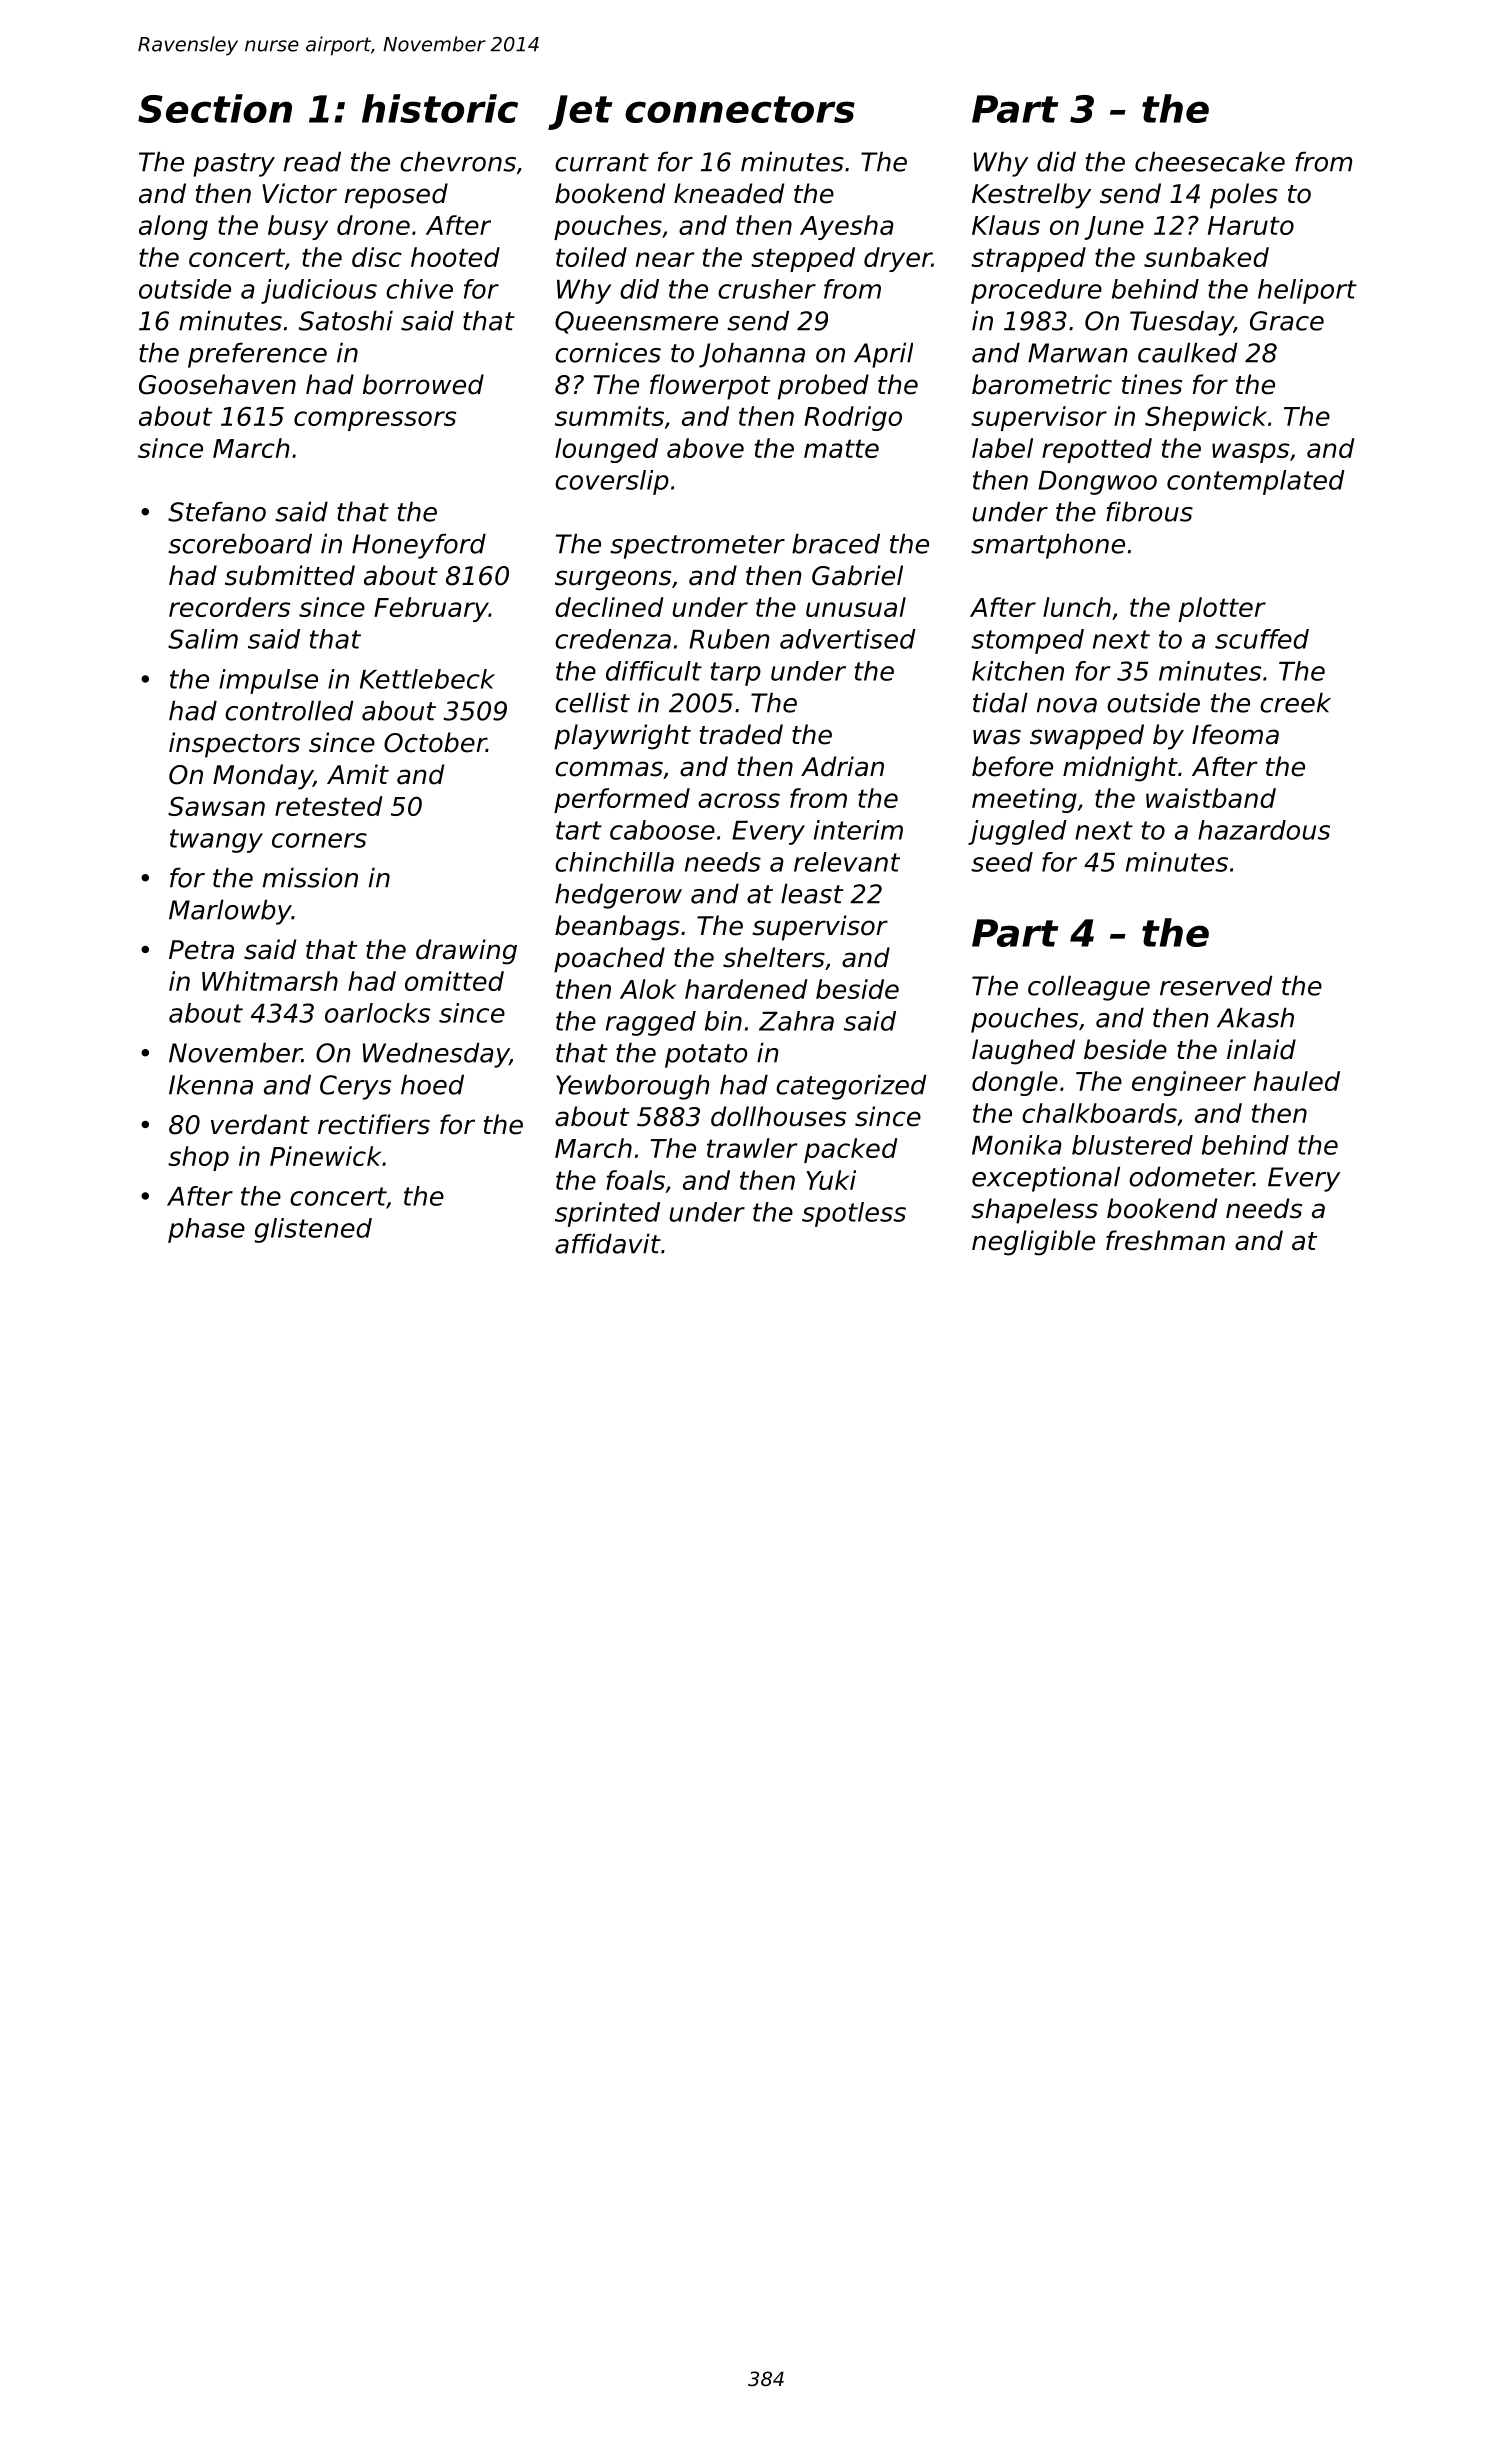  Describe the element at coordinates (740, 109) in the document. I see `connectors` at that location.
